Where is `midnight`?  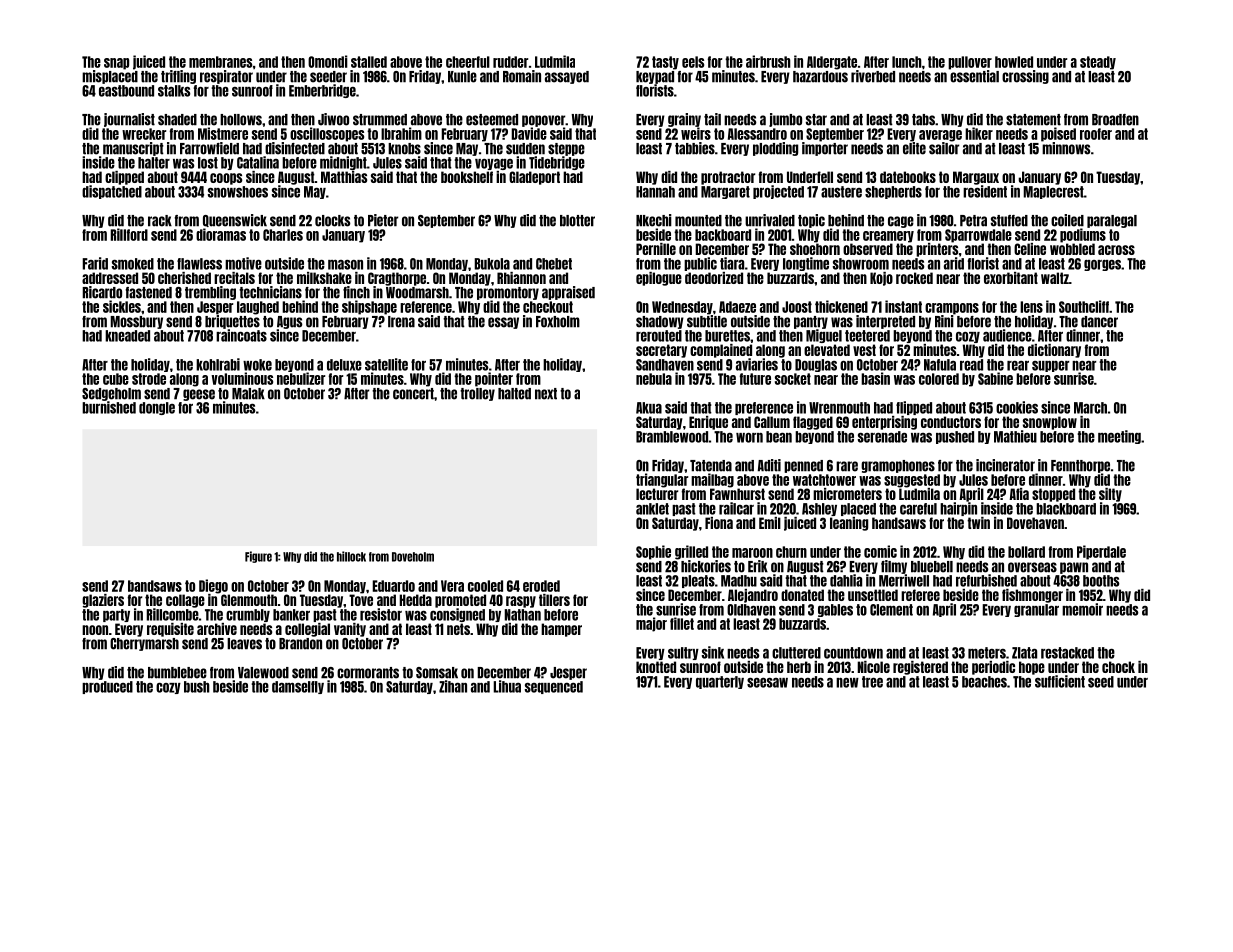 midnight is located at coordinates (343, 163).
